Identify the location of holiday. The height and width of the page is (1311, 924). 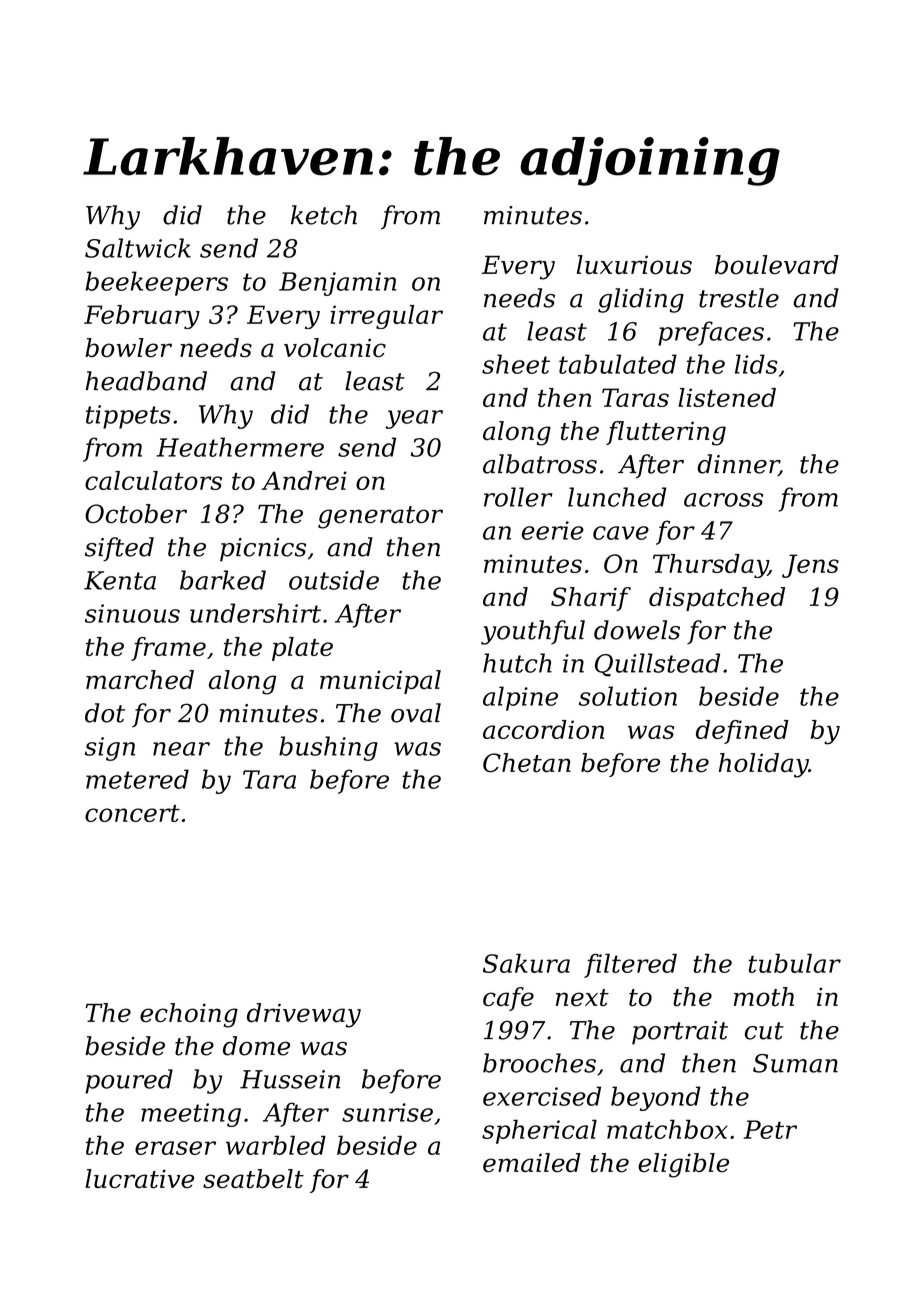
(763, 765).
